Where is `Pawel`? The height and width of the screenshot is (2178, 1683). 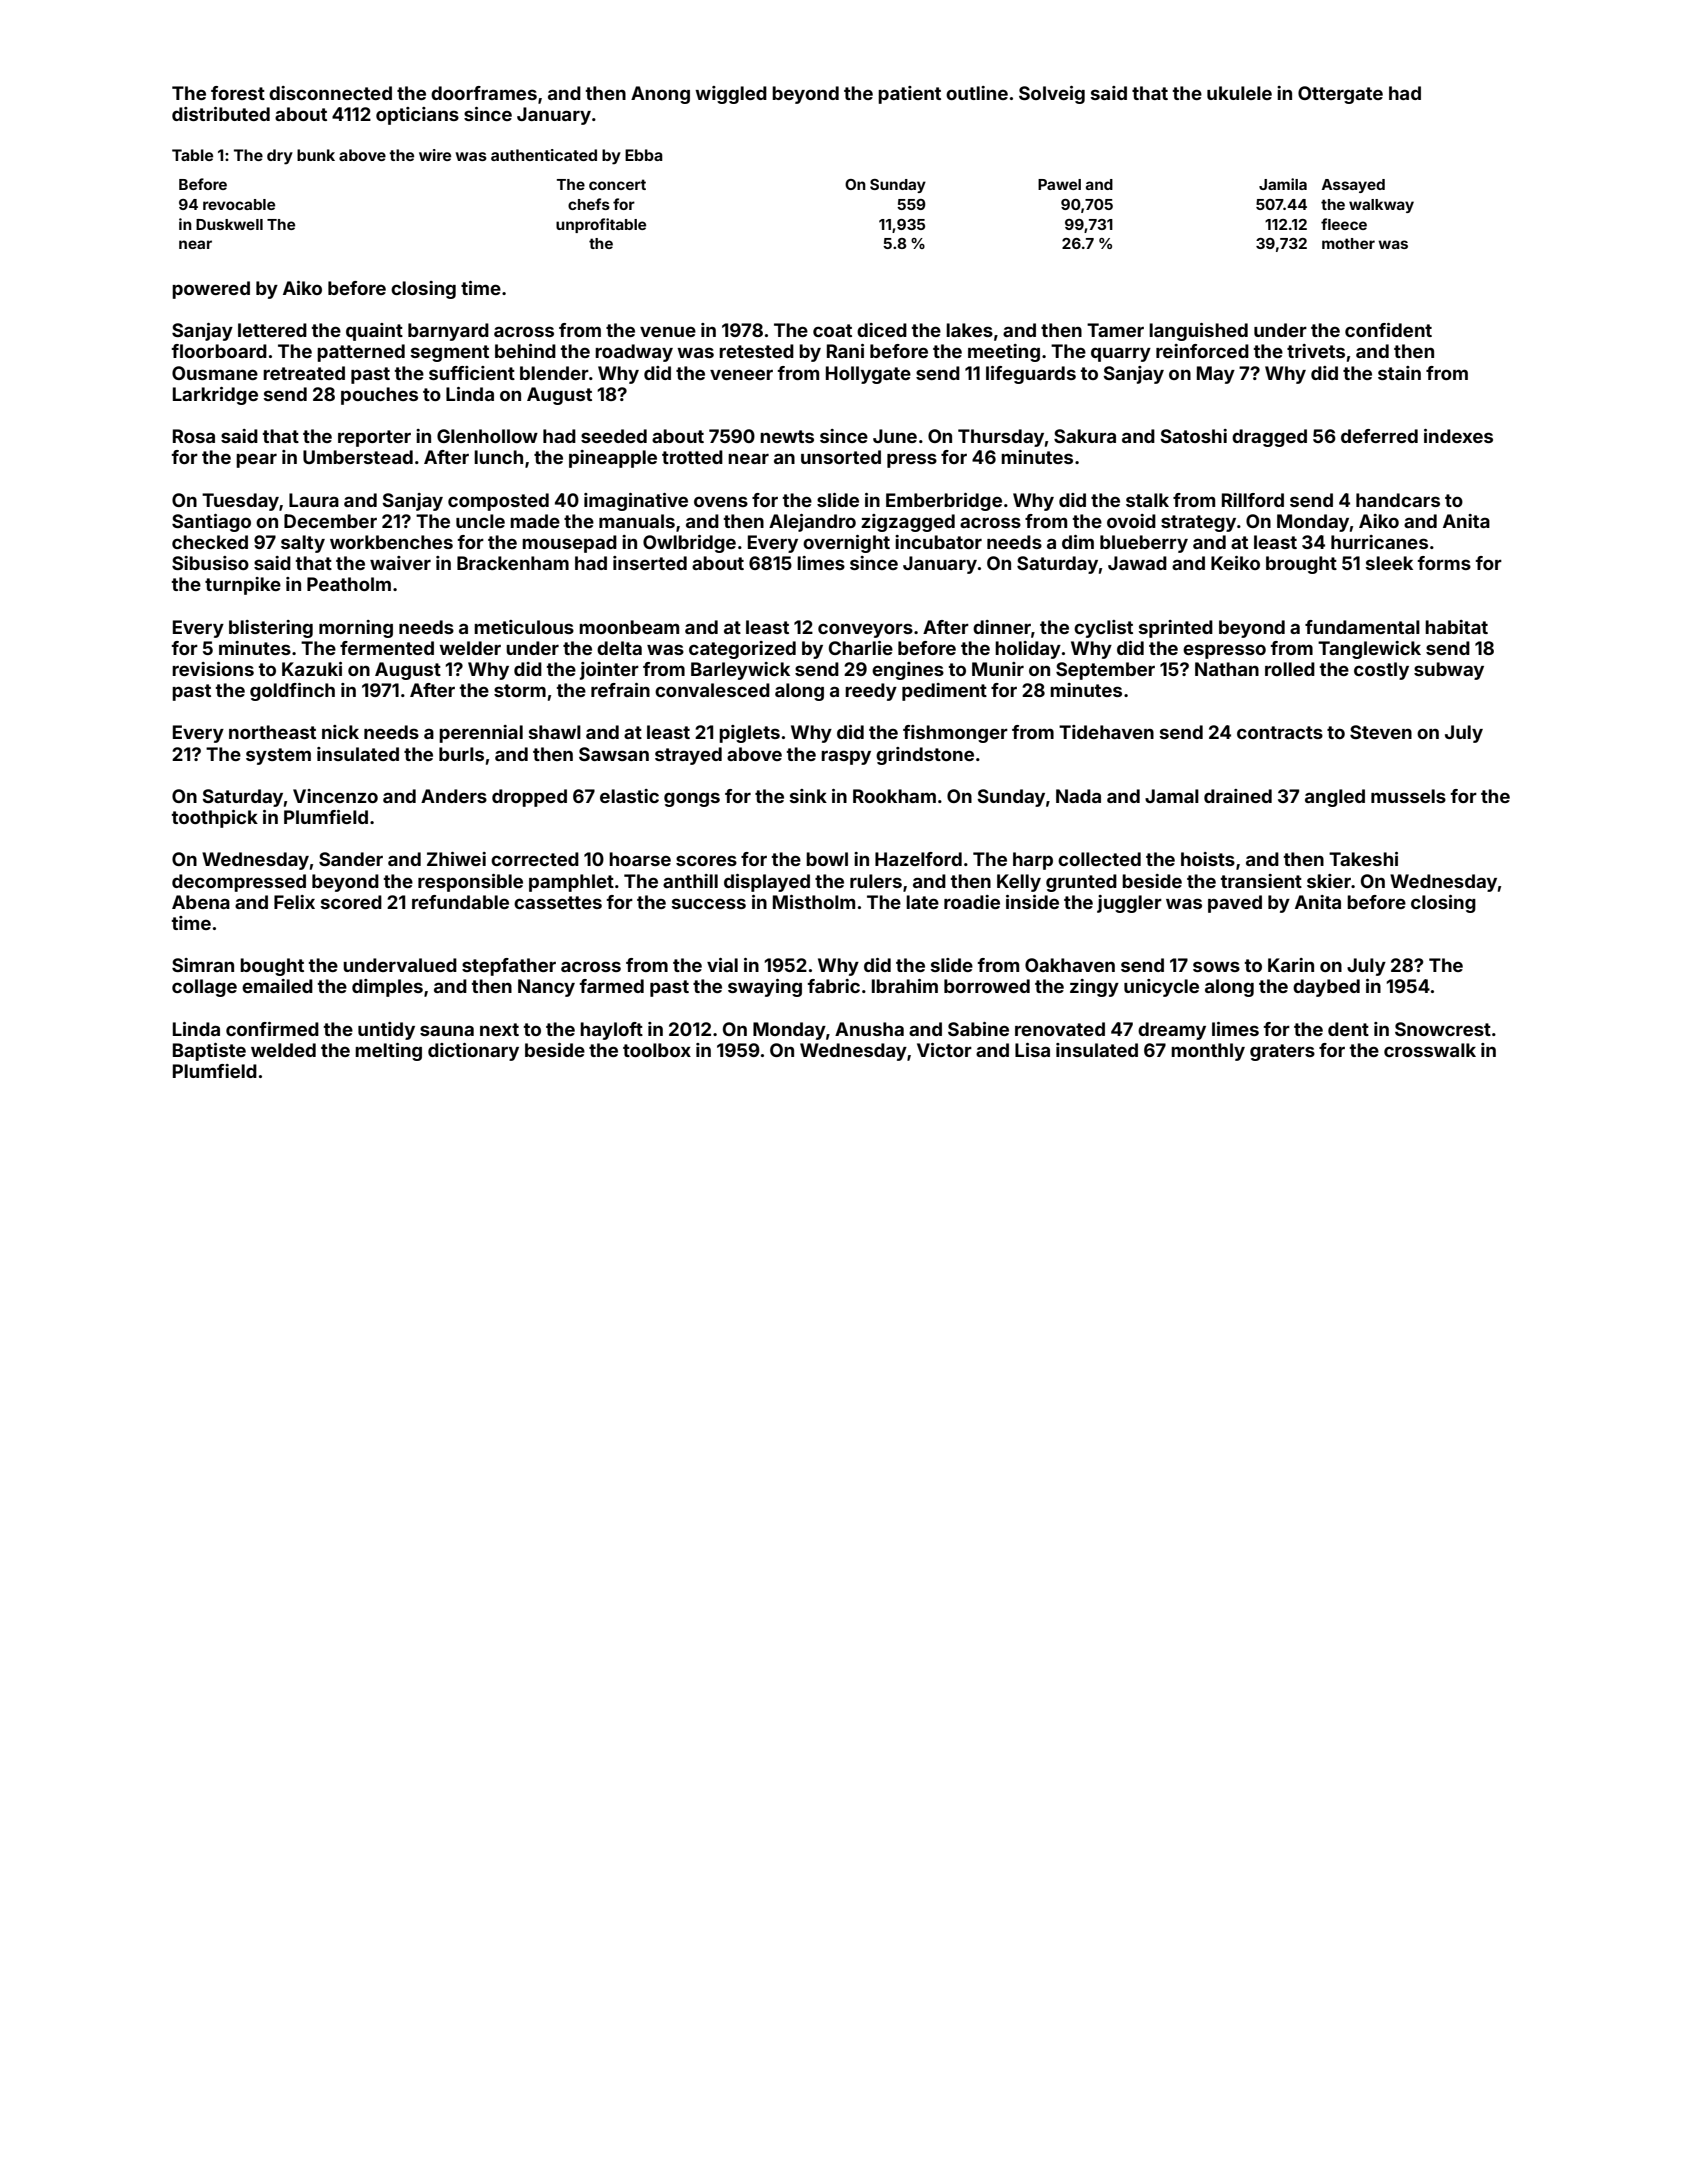
Pawel is located at coordinates (1059, 184).
